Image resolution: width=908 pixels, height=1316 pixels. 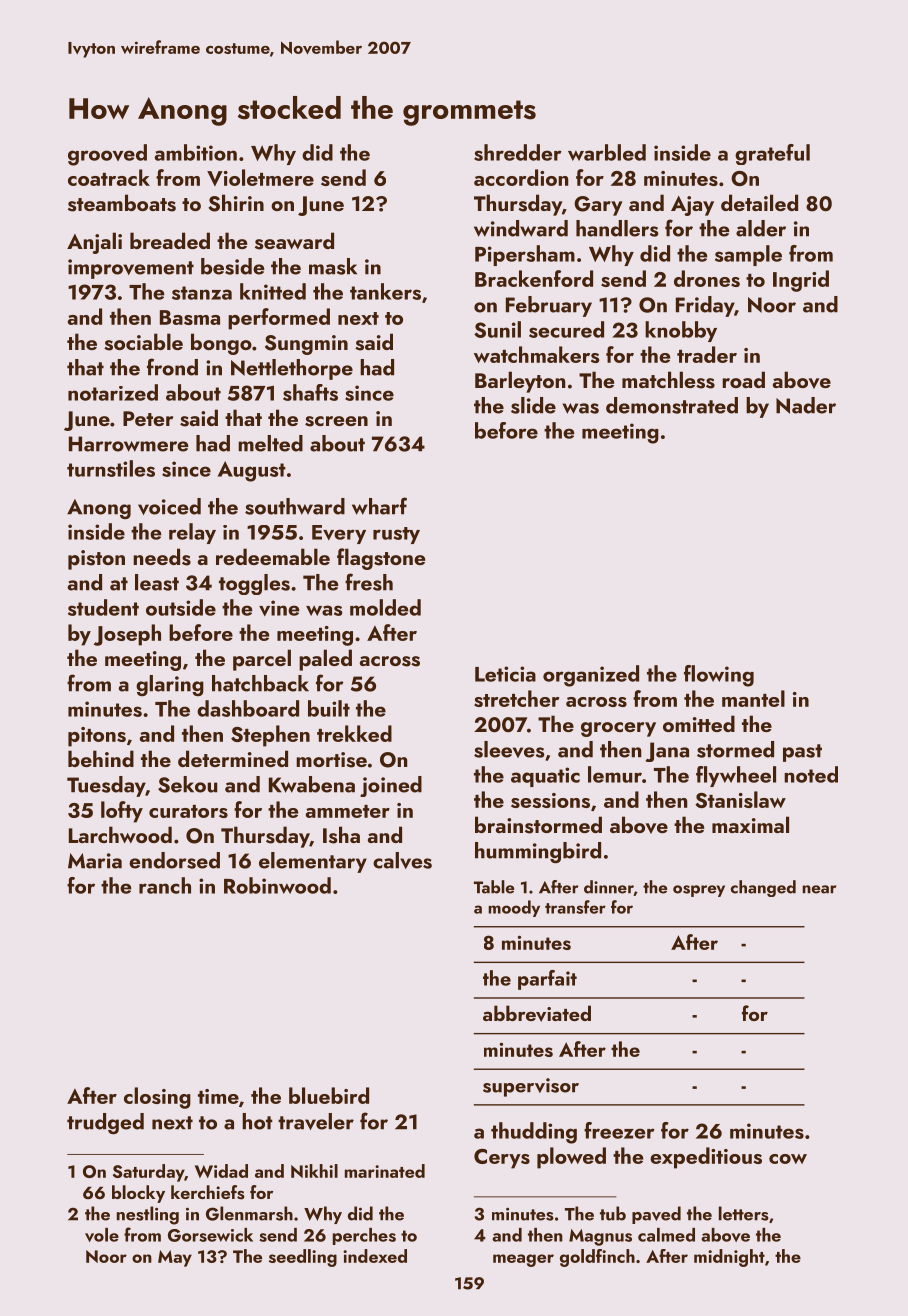 I want to click on Violetmere, so click(x=260, y=177).
